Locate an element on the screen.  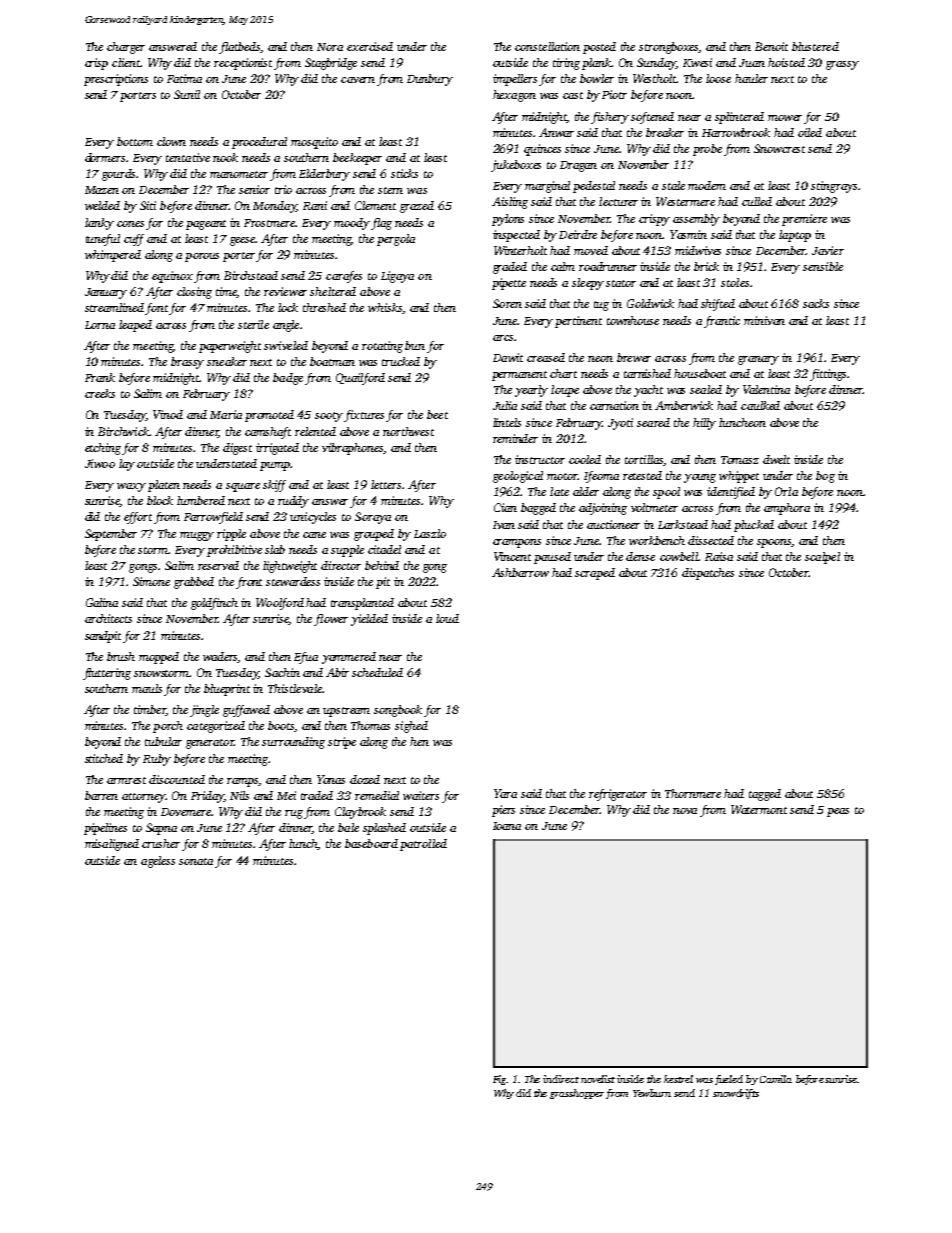
Benoit is located at coordinates (771, 46).
